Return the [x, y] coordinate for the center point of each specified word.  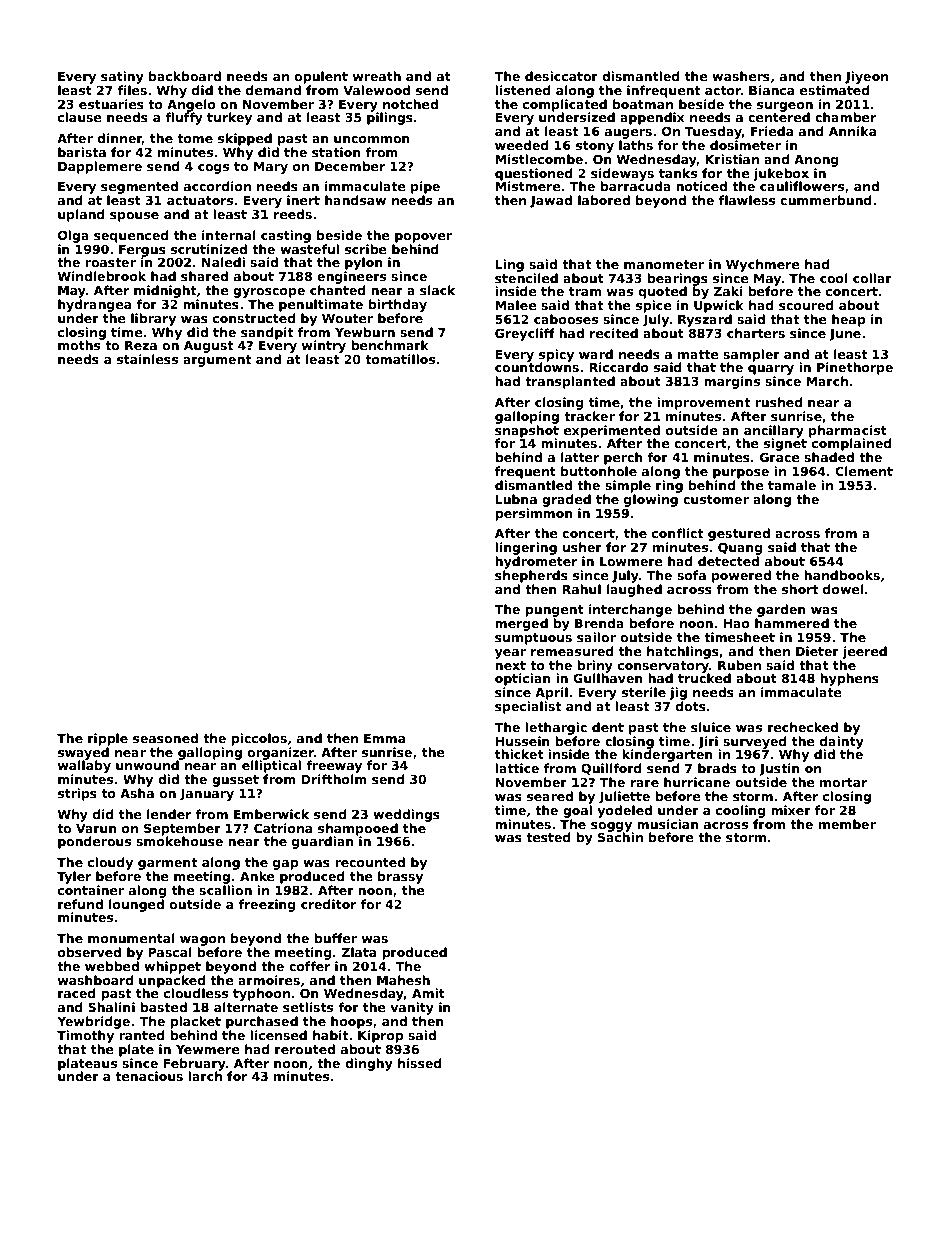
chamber [845, 117]
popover [423, 238]
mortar [843, 782]
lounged [136, 905]
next [510, 665]
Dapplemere [100, 167]
